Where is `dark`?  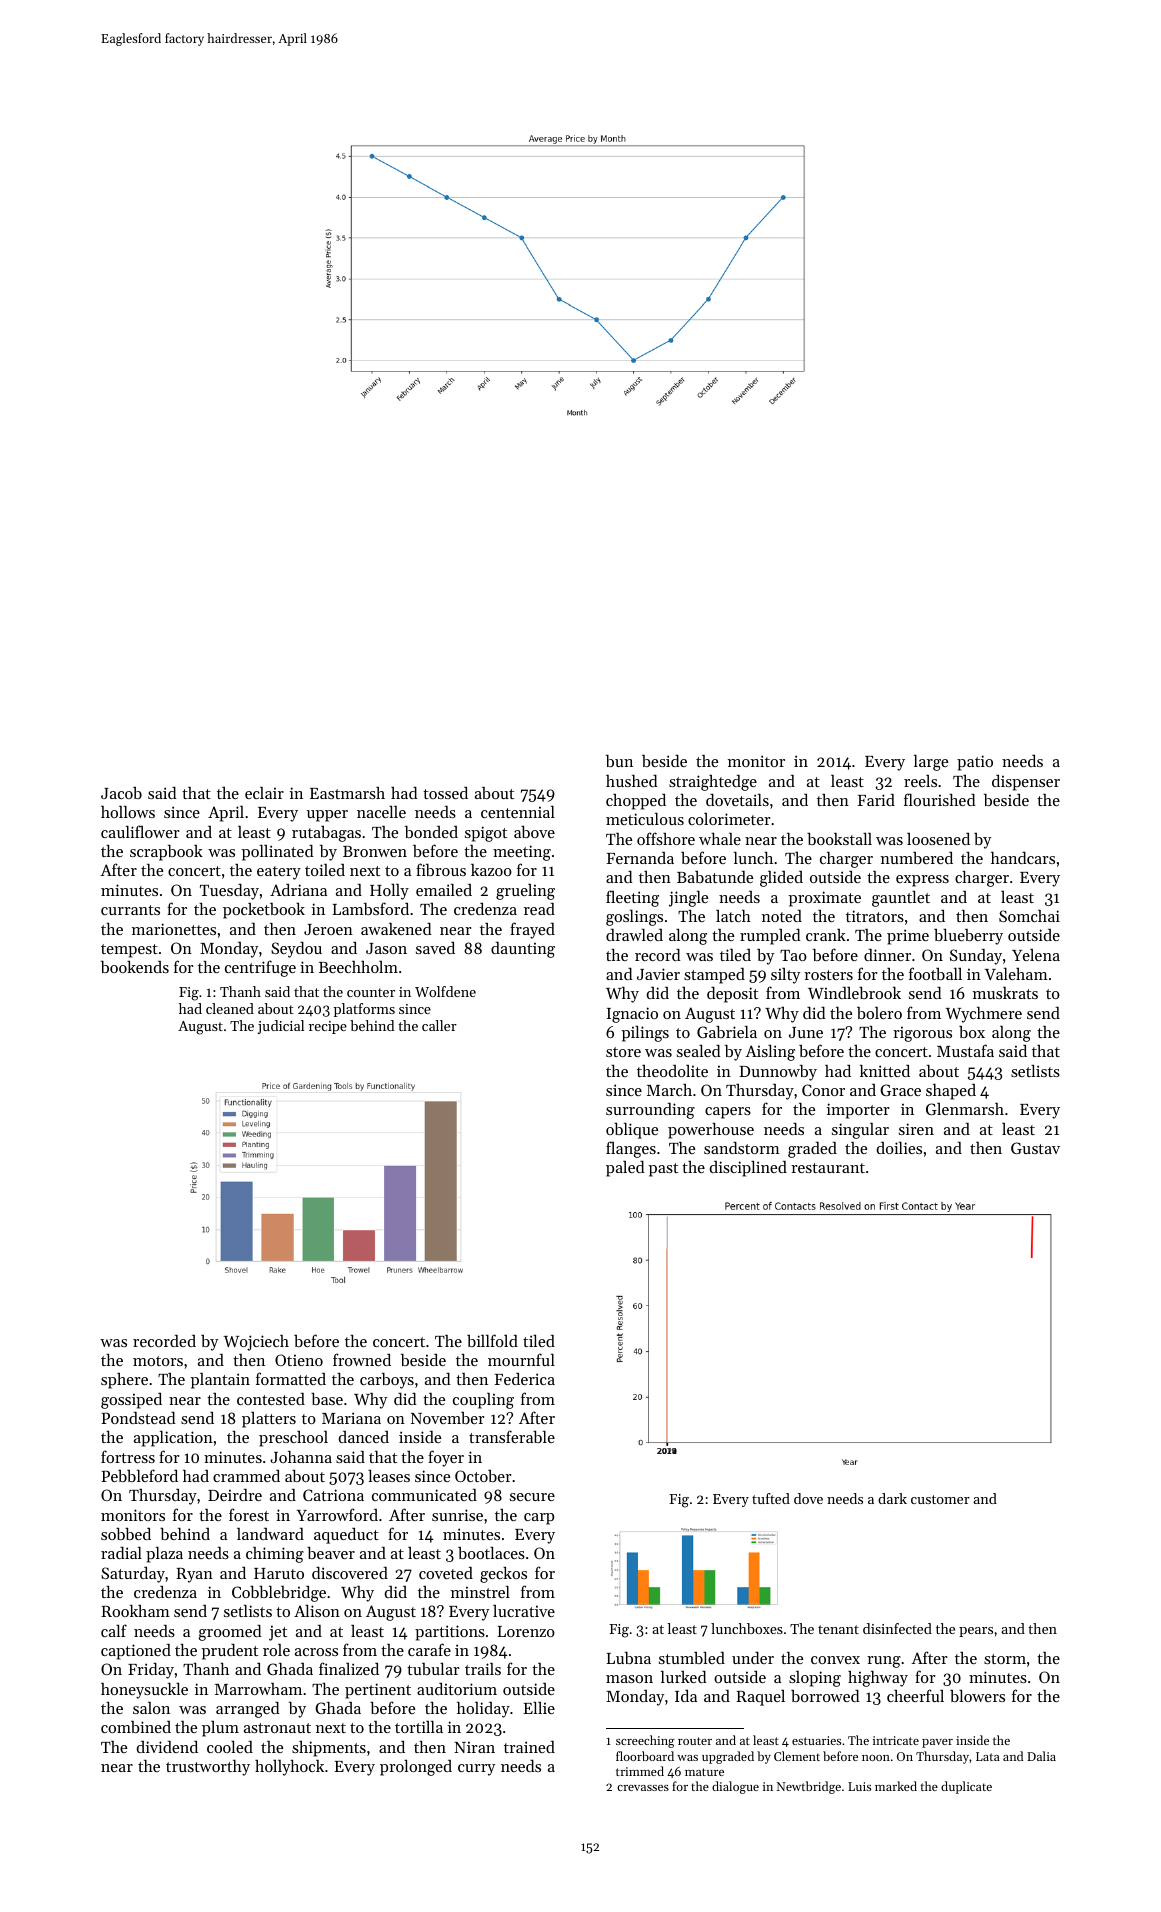 dark is located at coordinates (892, 1498).
